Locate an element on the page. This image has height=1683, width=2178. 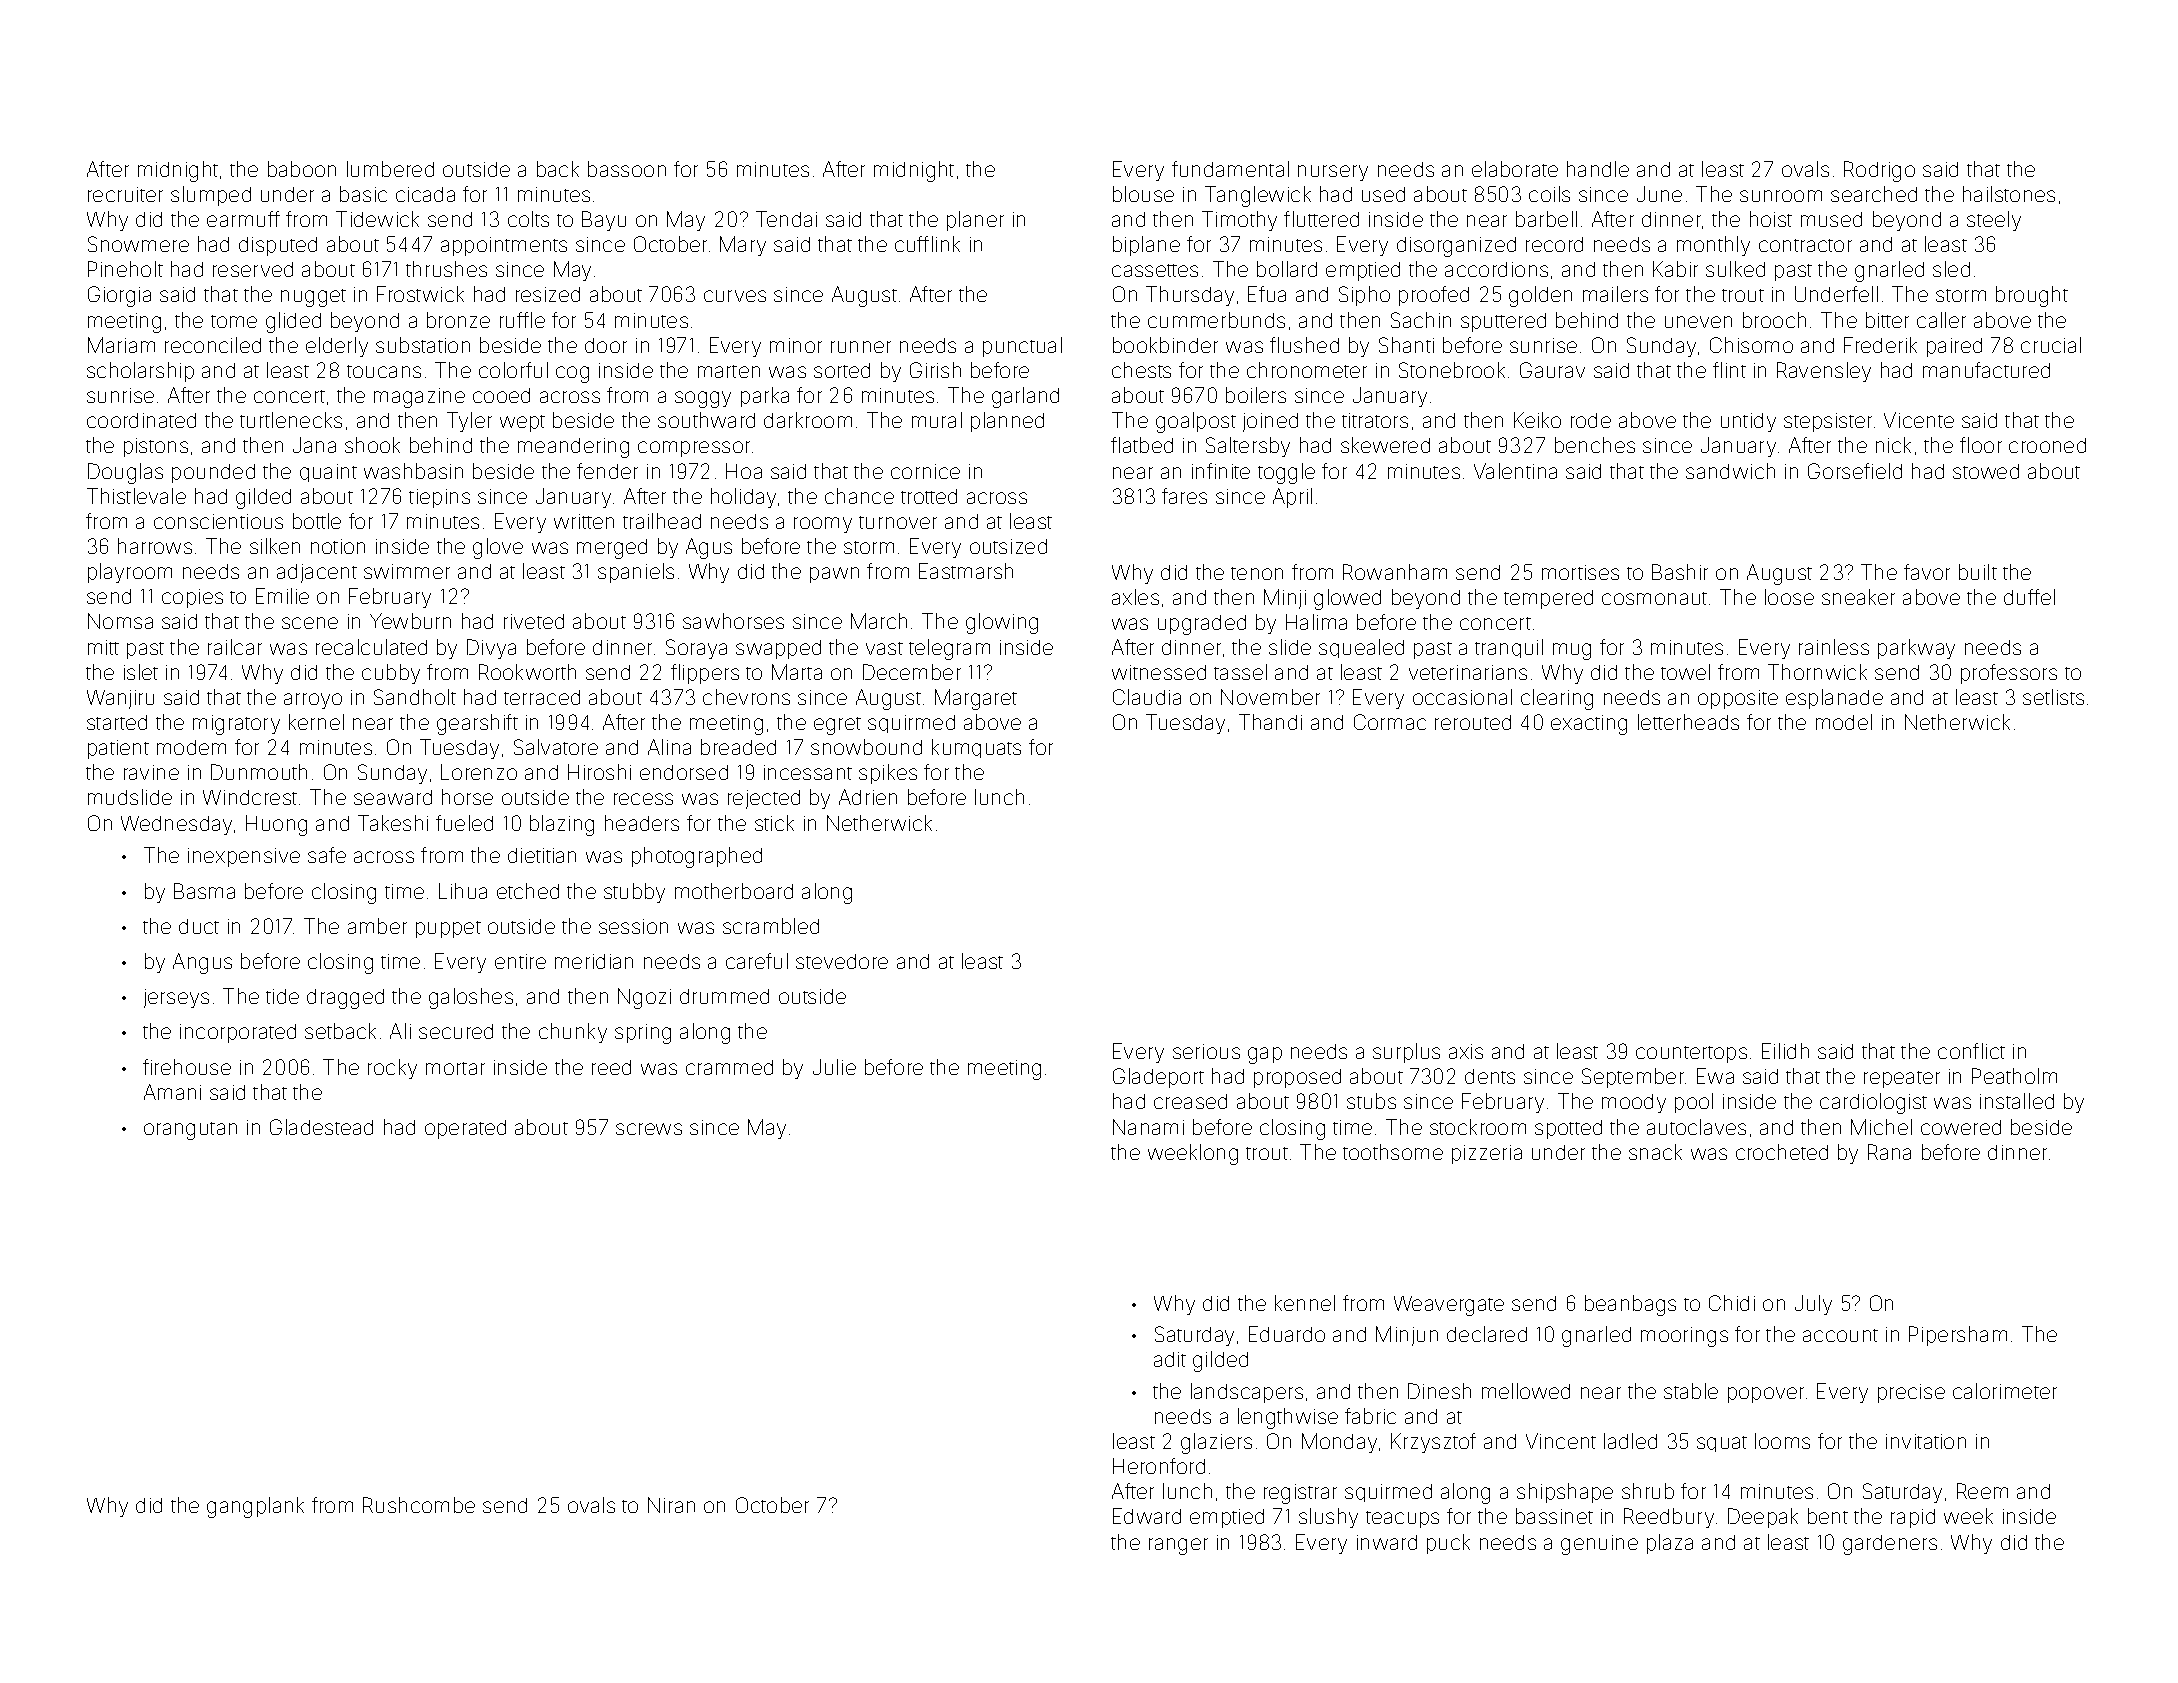
Frostwick is located at coordinates (420, 294).
